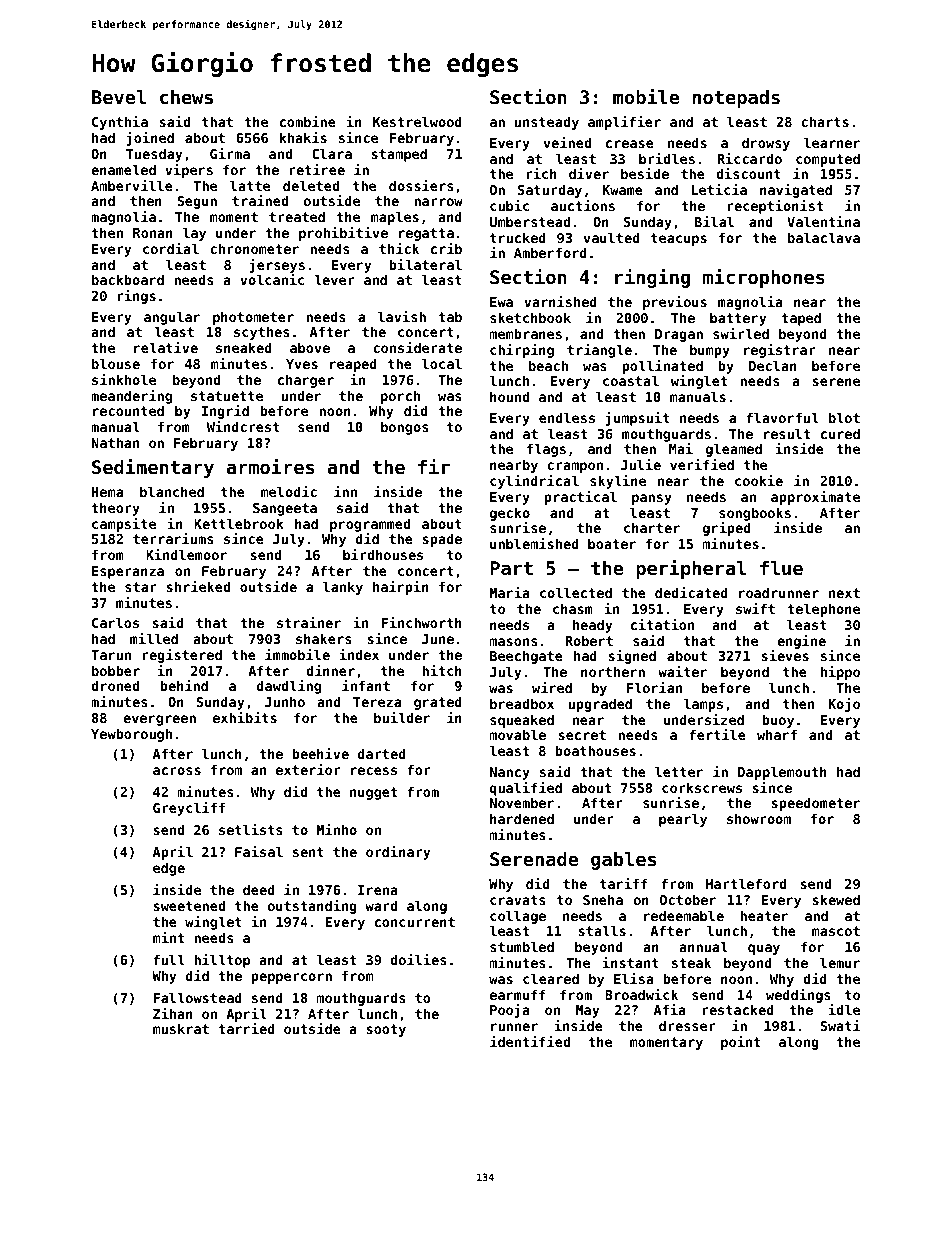 The image size is (952, 1233). I want to click on lavish, so click(402, 316).
